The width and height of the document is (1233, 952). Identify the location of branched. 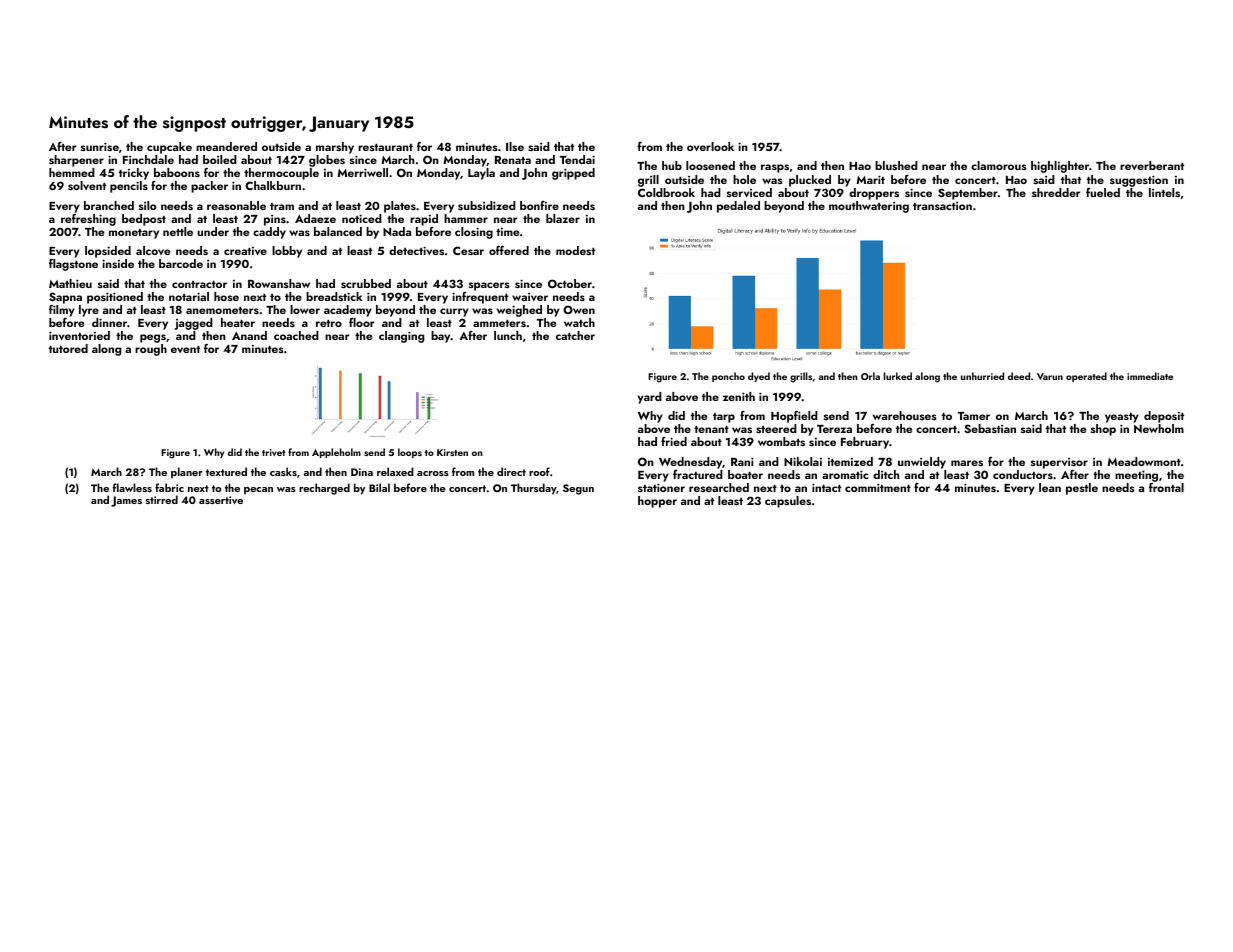
(109, 205).
